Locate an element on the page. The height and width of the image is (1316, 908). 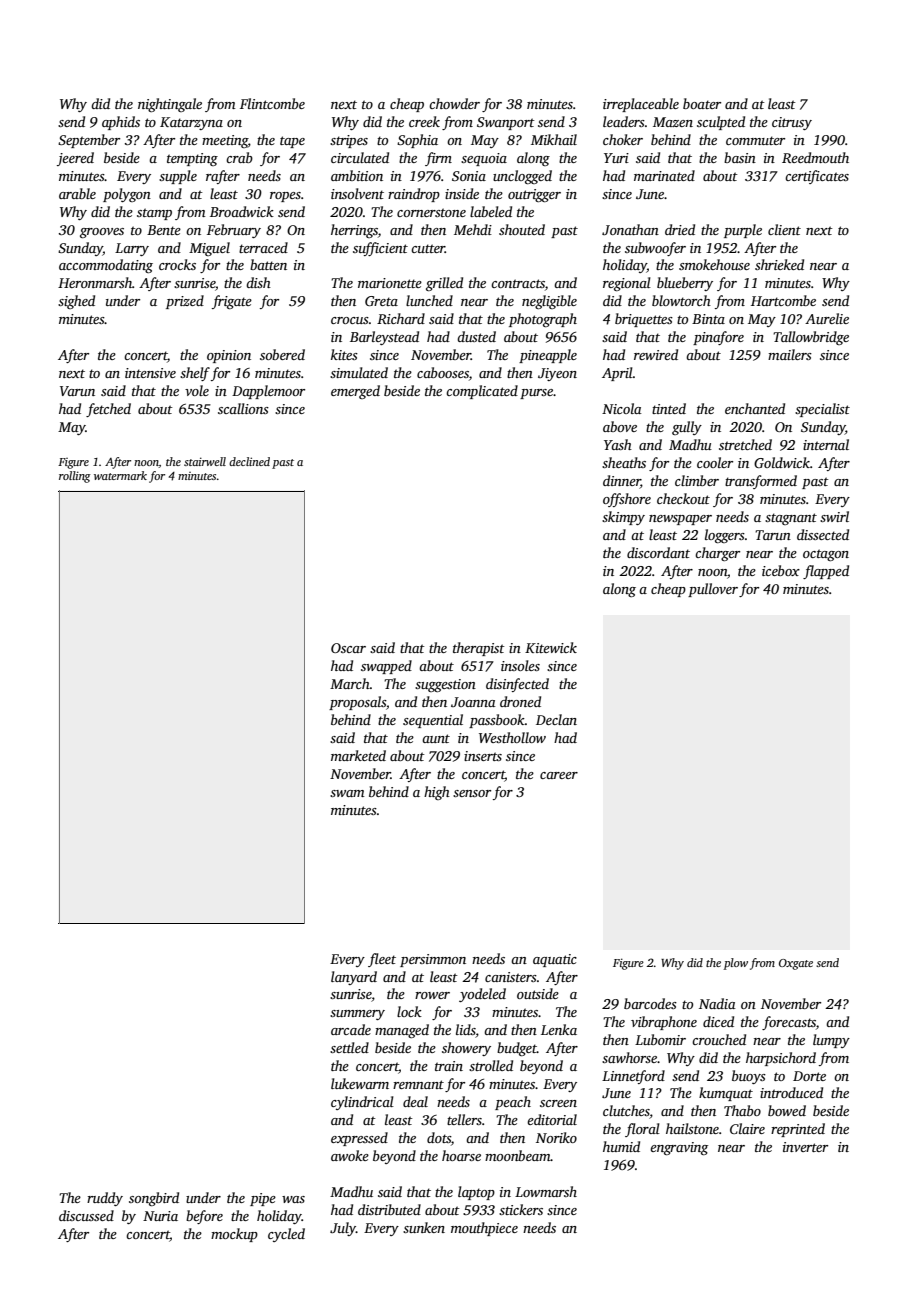
stripes is located at coordinates (349, 141).
